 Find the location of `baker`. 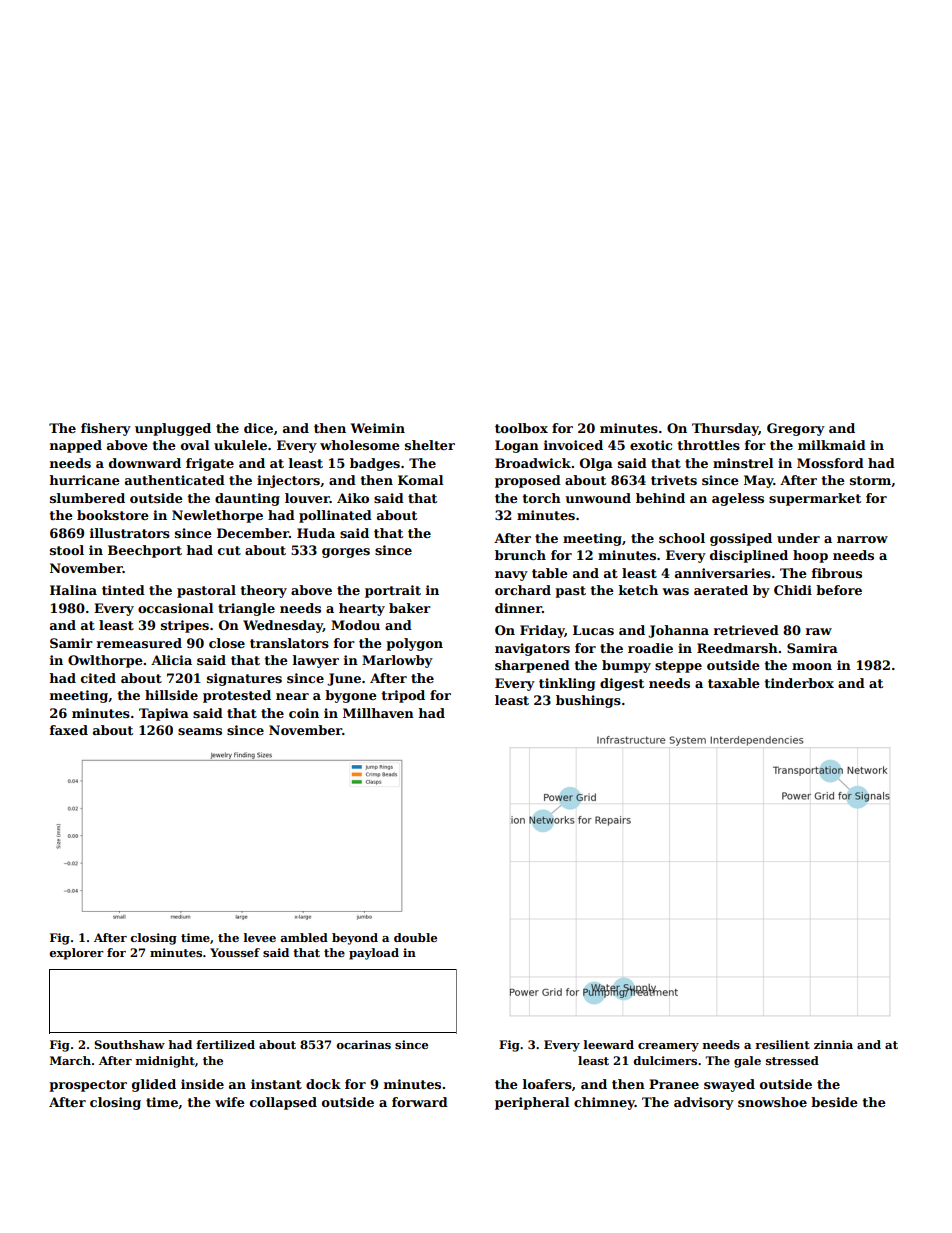

baker is located at coordinates (410, 608).
